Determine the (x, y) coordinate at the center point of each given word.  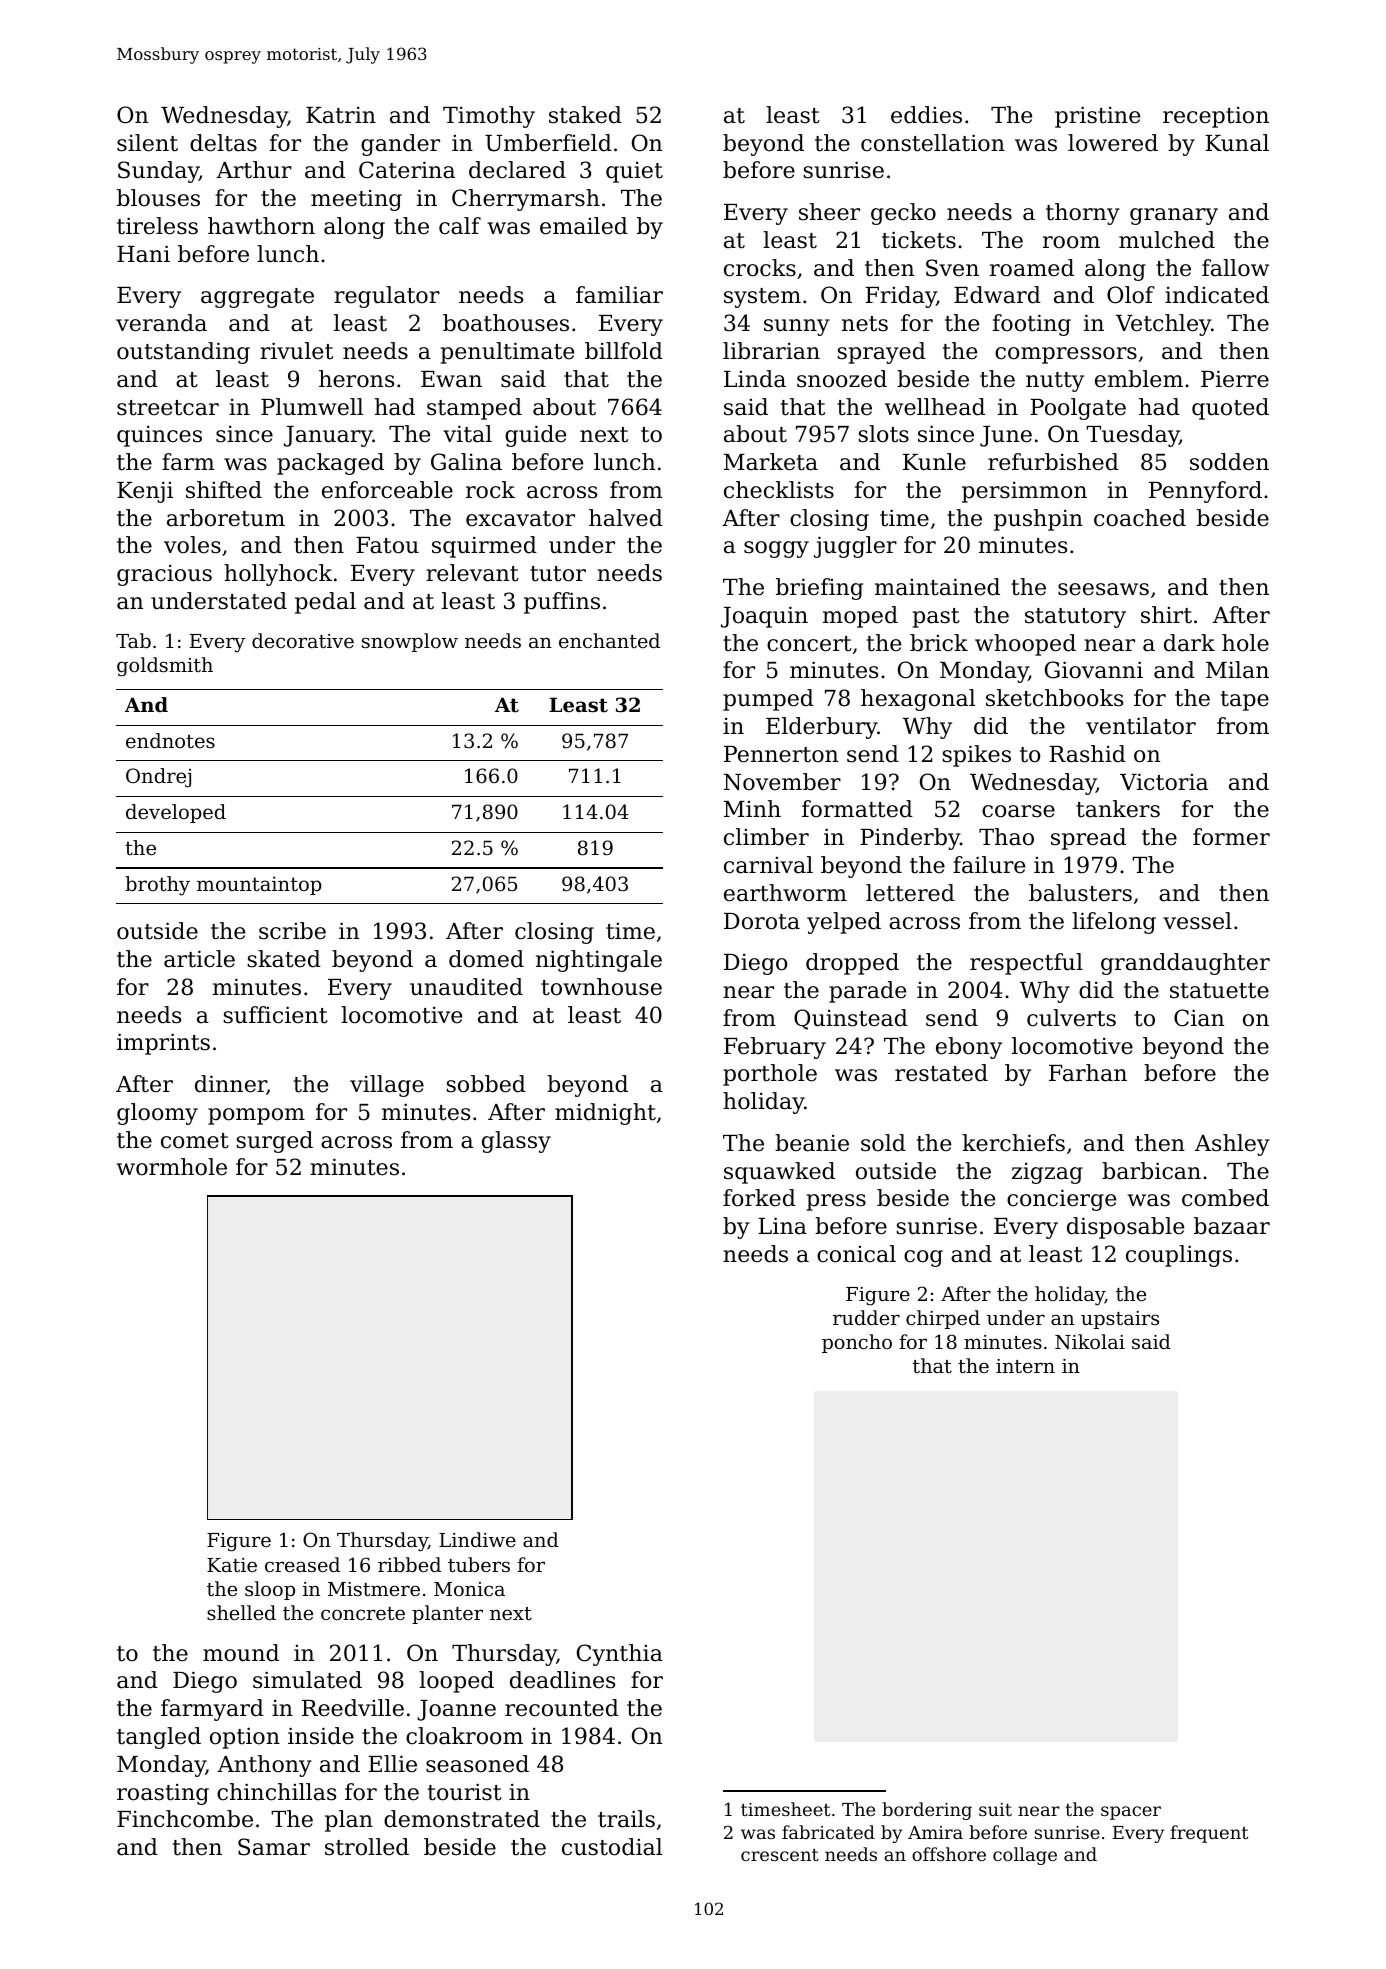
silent (147, 143)
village (387, 1086)
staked (585, 115)
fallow (1235, 268)
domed (486, 959)
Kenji (145, 492)
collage (1025, 1856)
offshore (949, 1854)
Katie (232, 1565)
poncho (857, 1343)
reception (1216, 117)
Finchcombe (185, 1819)
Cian (1199, 1018)
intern (1025, 1366)
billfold (624, 351)
